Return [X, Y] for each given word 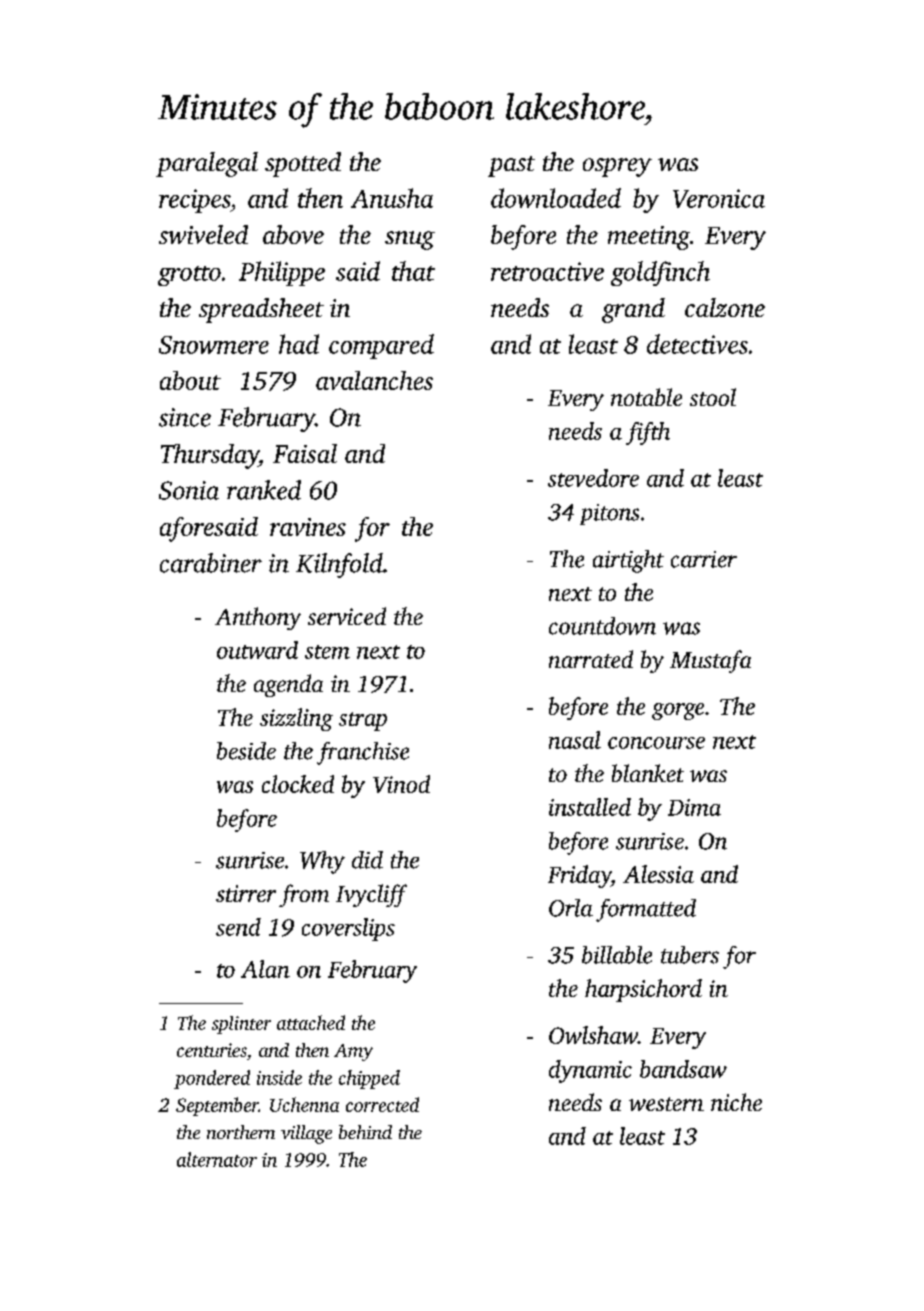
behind [365, 1132]
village [306, 1134]
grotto [189, 276]
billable [617, 955]
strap [363, 721]
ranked [264, 490]
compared [381, 346]
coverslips [348, 929]
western [666, 1104]
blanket [648, 773]
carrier [704, 559]
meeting [649, 238]
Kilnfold [339, 565]
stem [327, 652]
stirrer [246, 893]
